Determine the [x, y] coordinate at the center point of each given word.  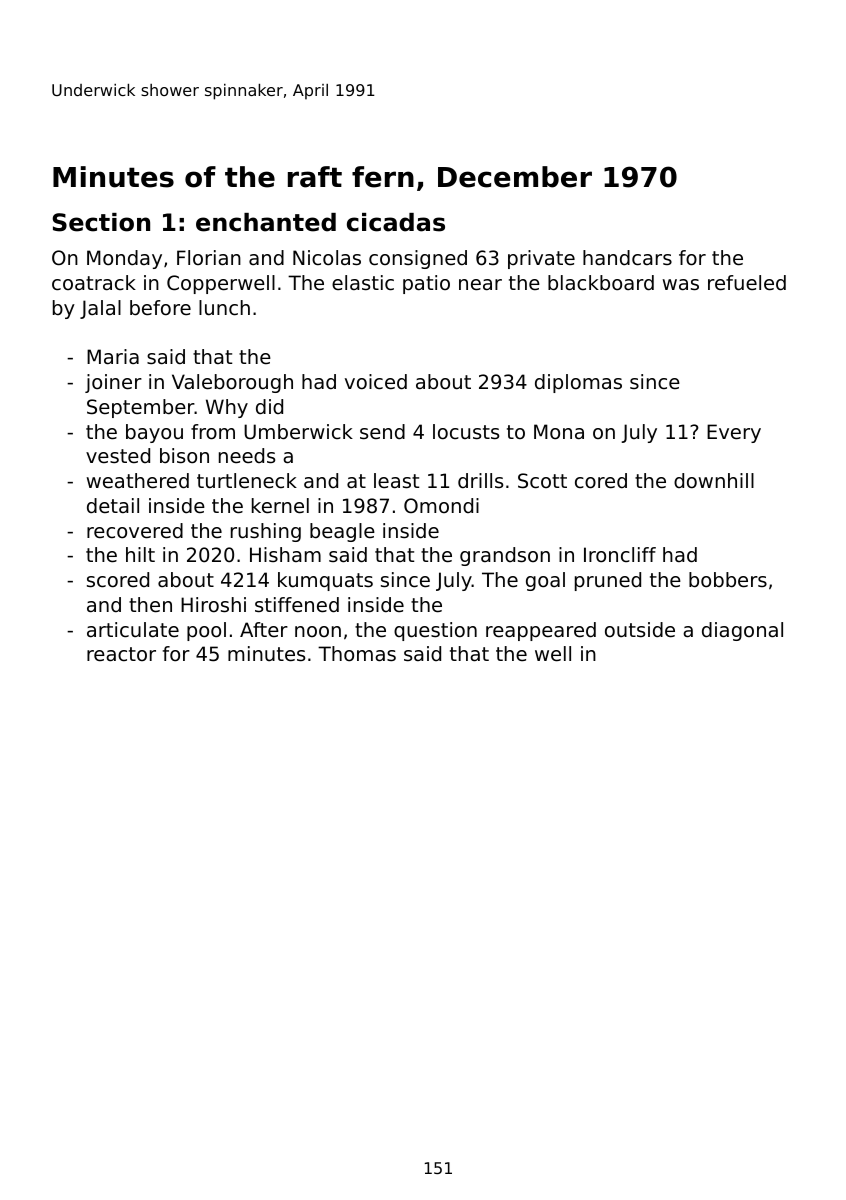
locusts [466, 432]
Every [734, 433]
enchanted [266, 222]
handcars [627, 258]
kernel [280, 506]
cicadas [396, 222]
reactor [121, 654]
